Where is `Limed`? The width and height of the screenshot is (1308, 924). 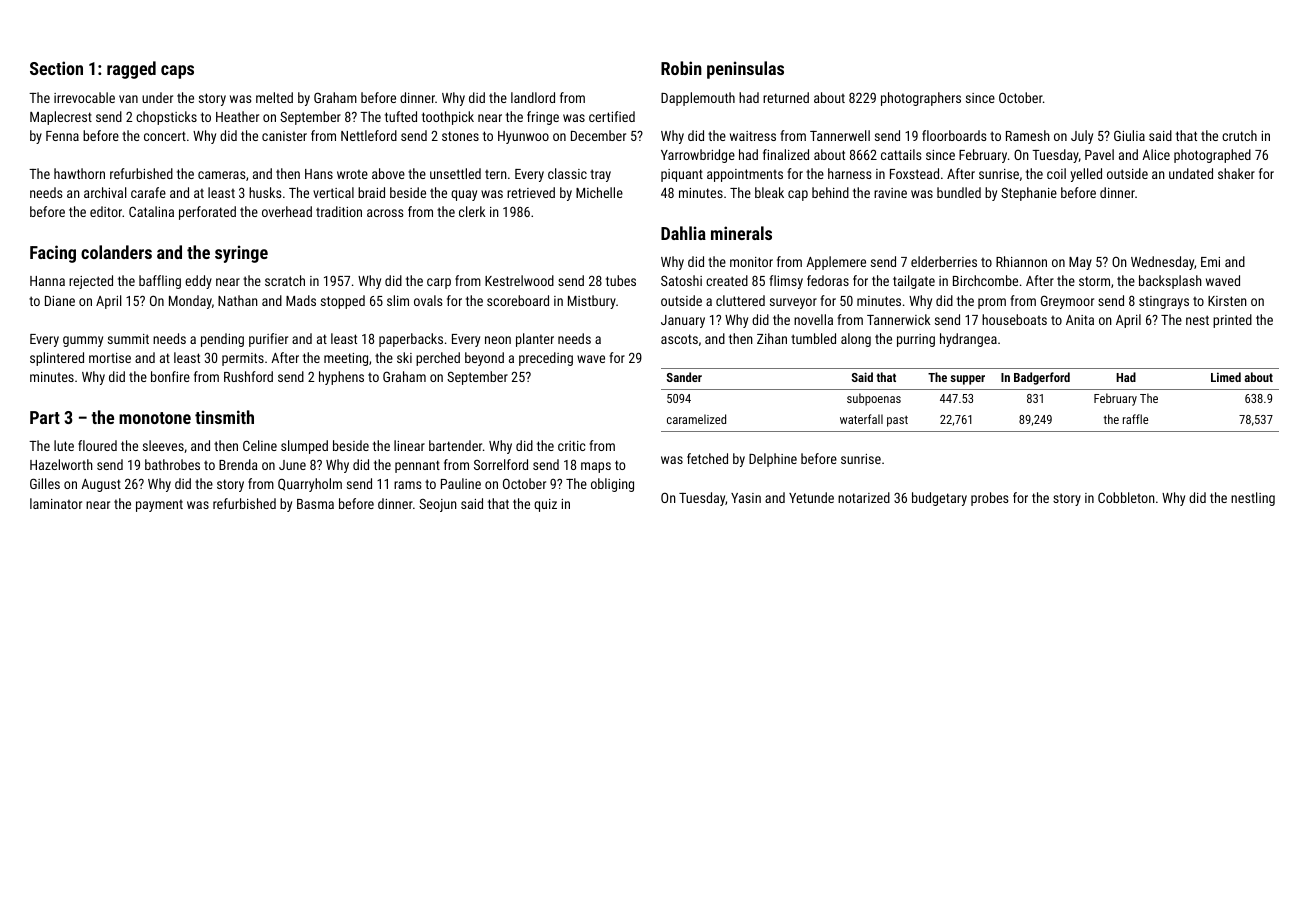 Limed is located at coordinates (1226, 377).
